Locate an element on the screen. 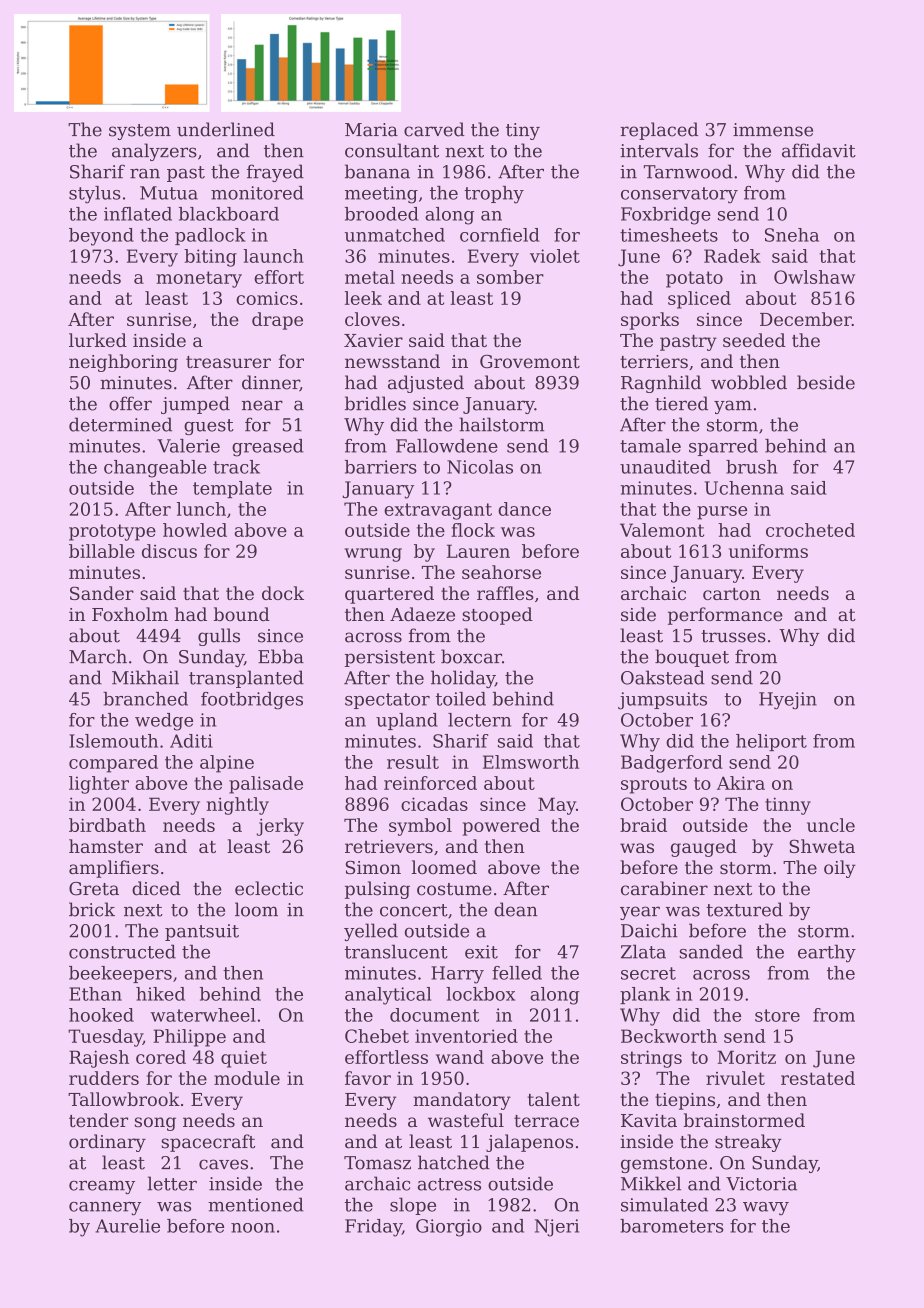  Akira is located at coordinates (741, 783).
